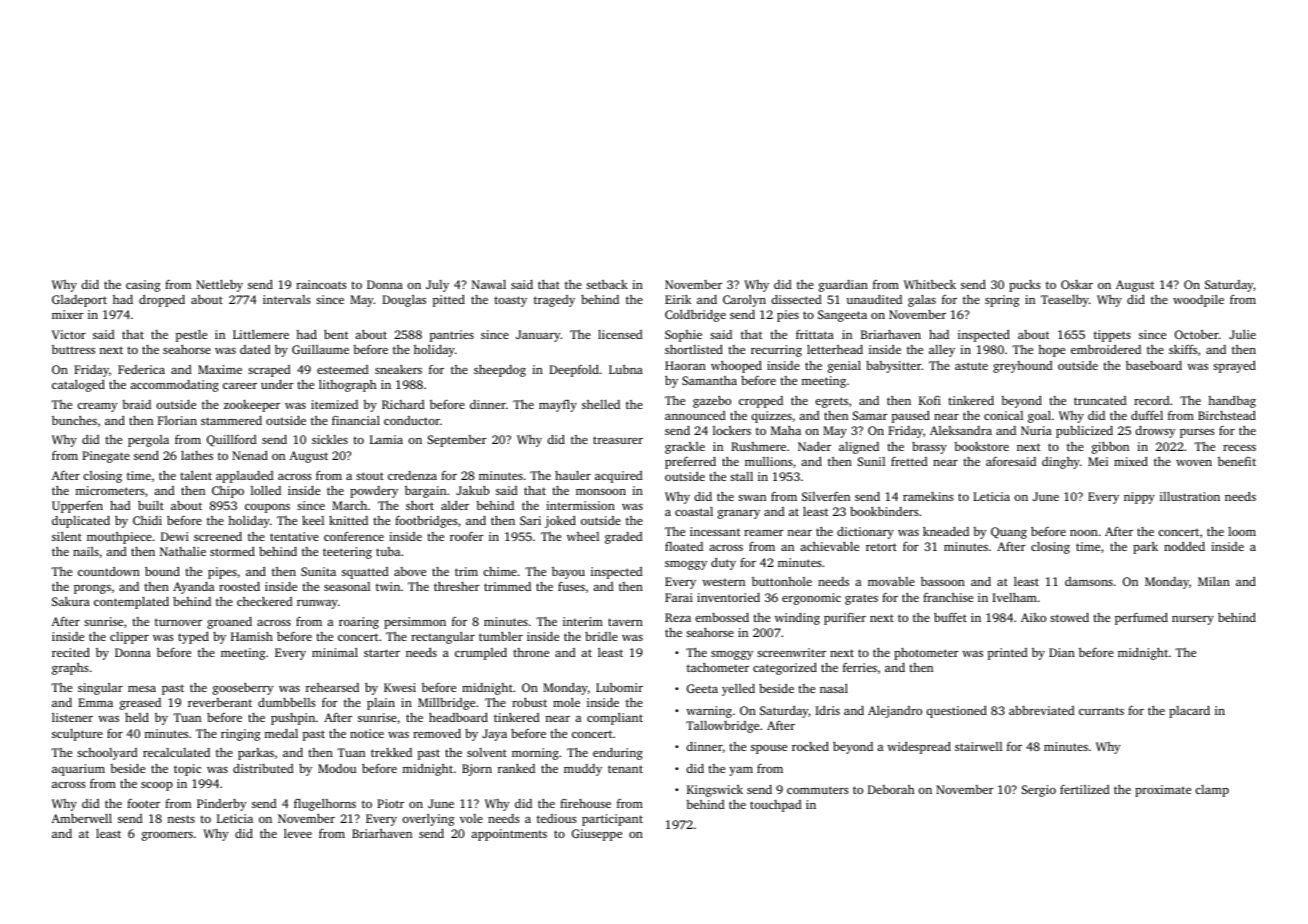  I want to click on frittata, so click(815, 334).
